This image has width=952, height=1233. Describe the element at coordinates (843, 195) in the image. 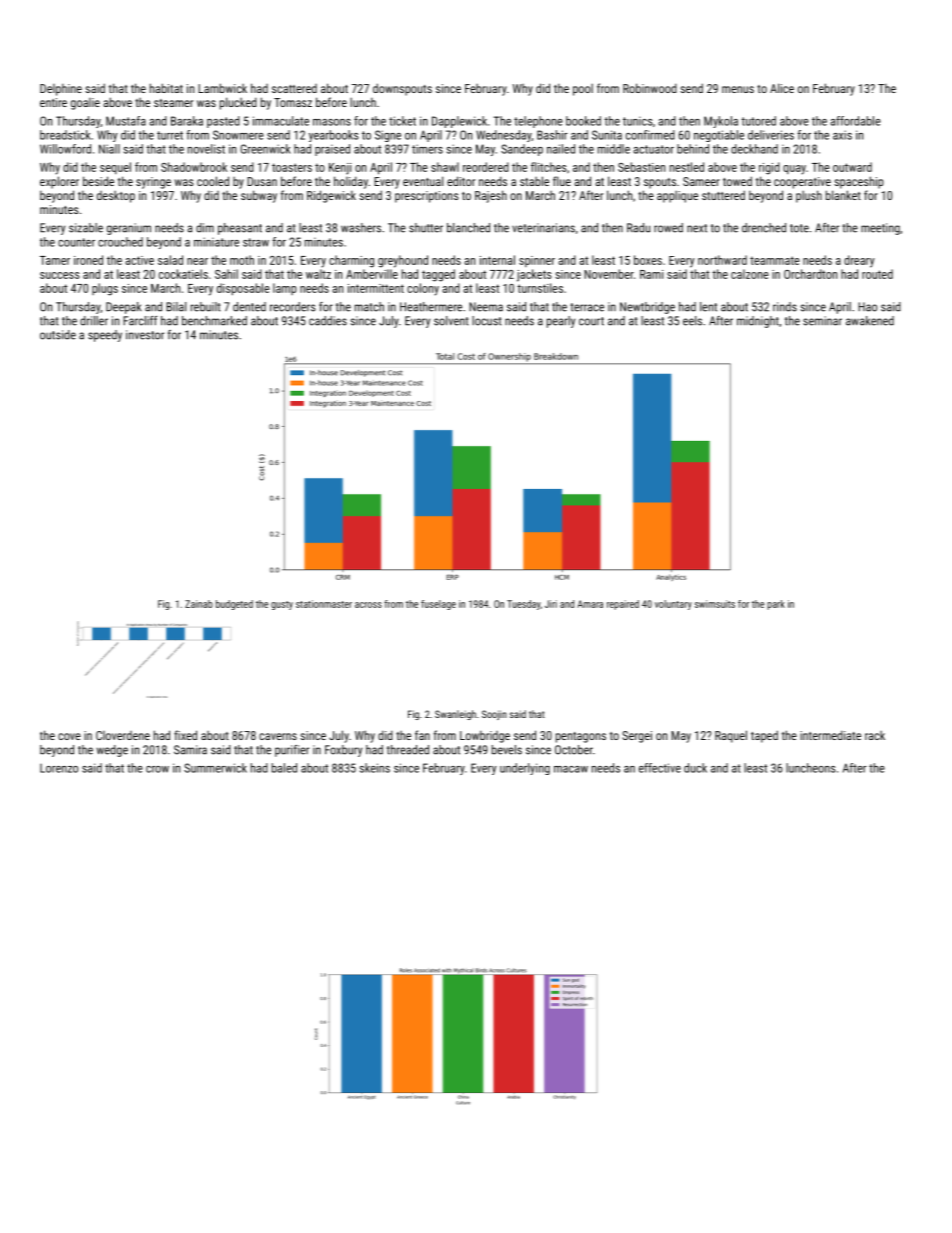

I see `blanket` at that location.
